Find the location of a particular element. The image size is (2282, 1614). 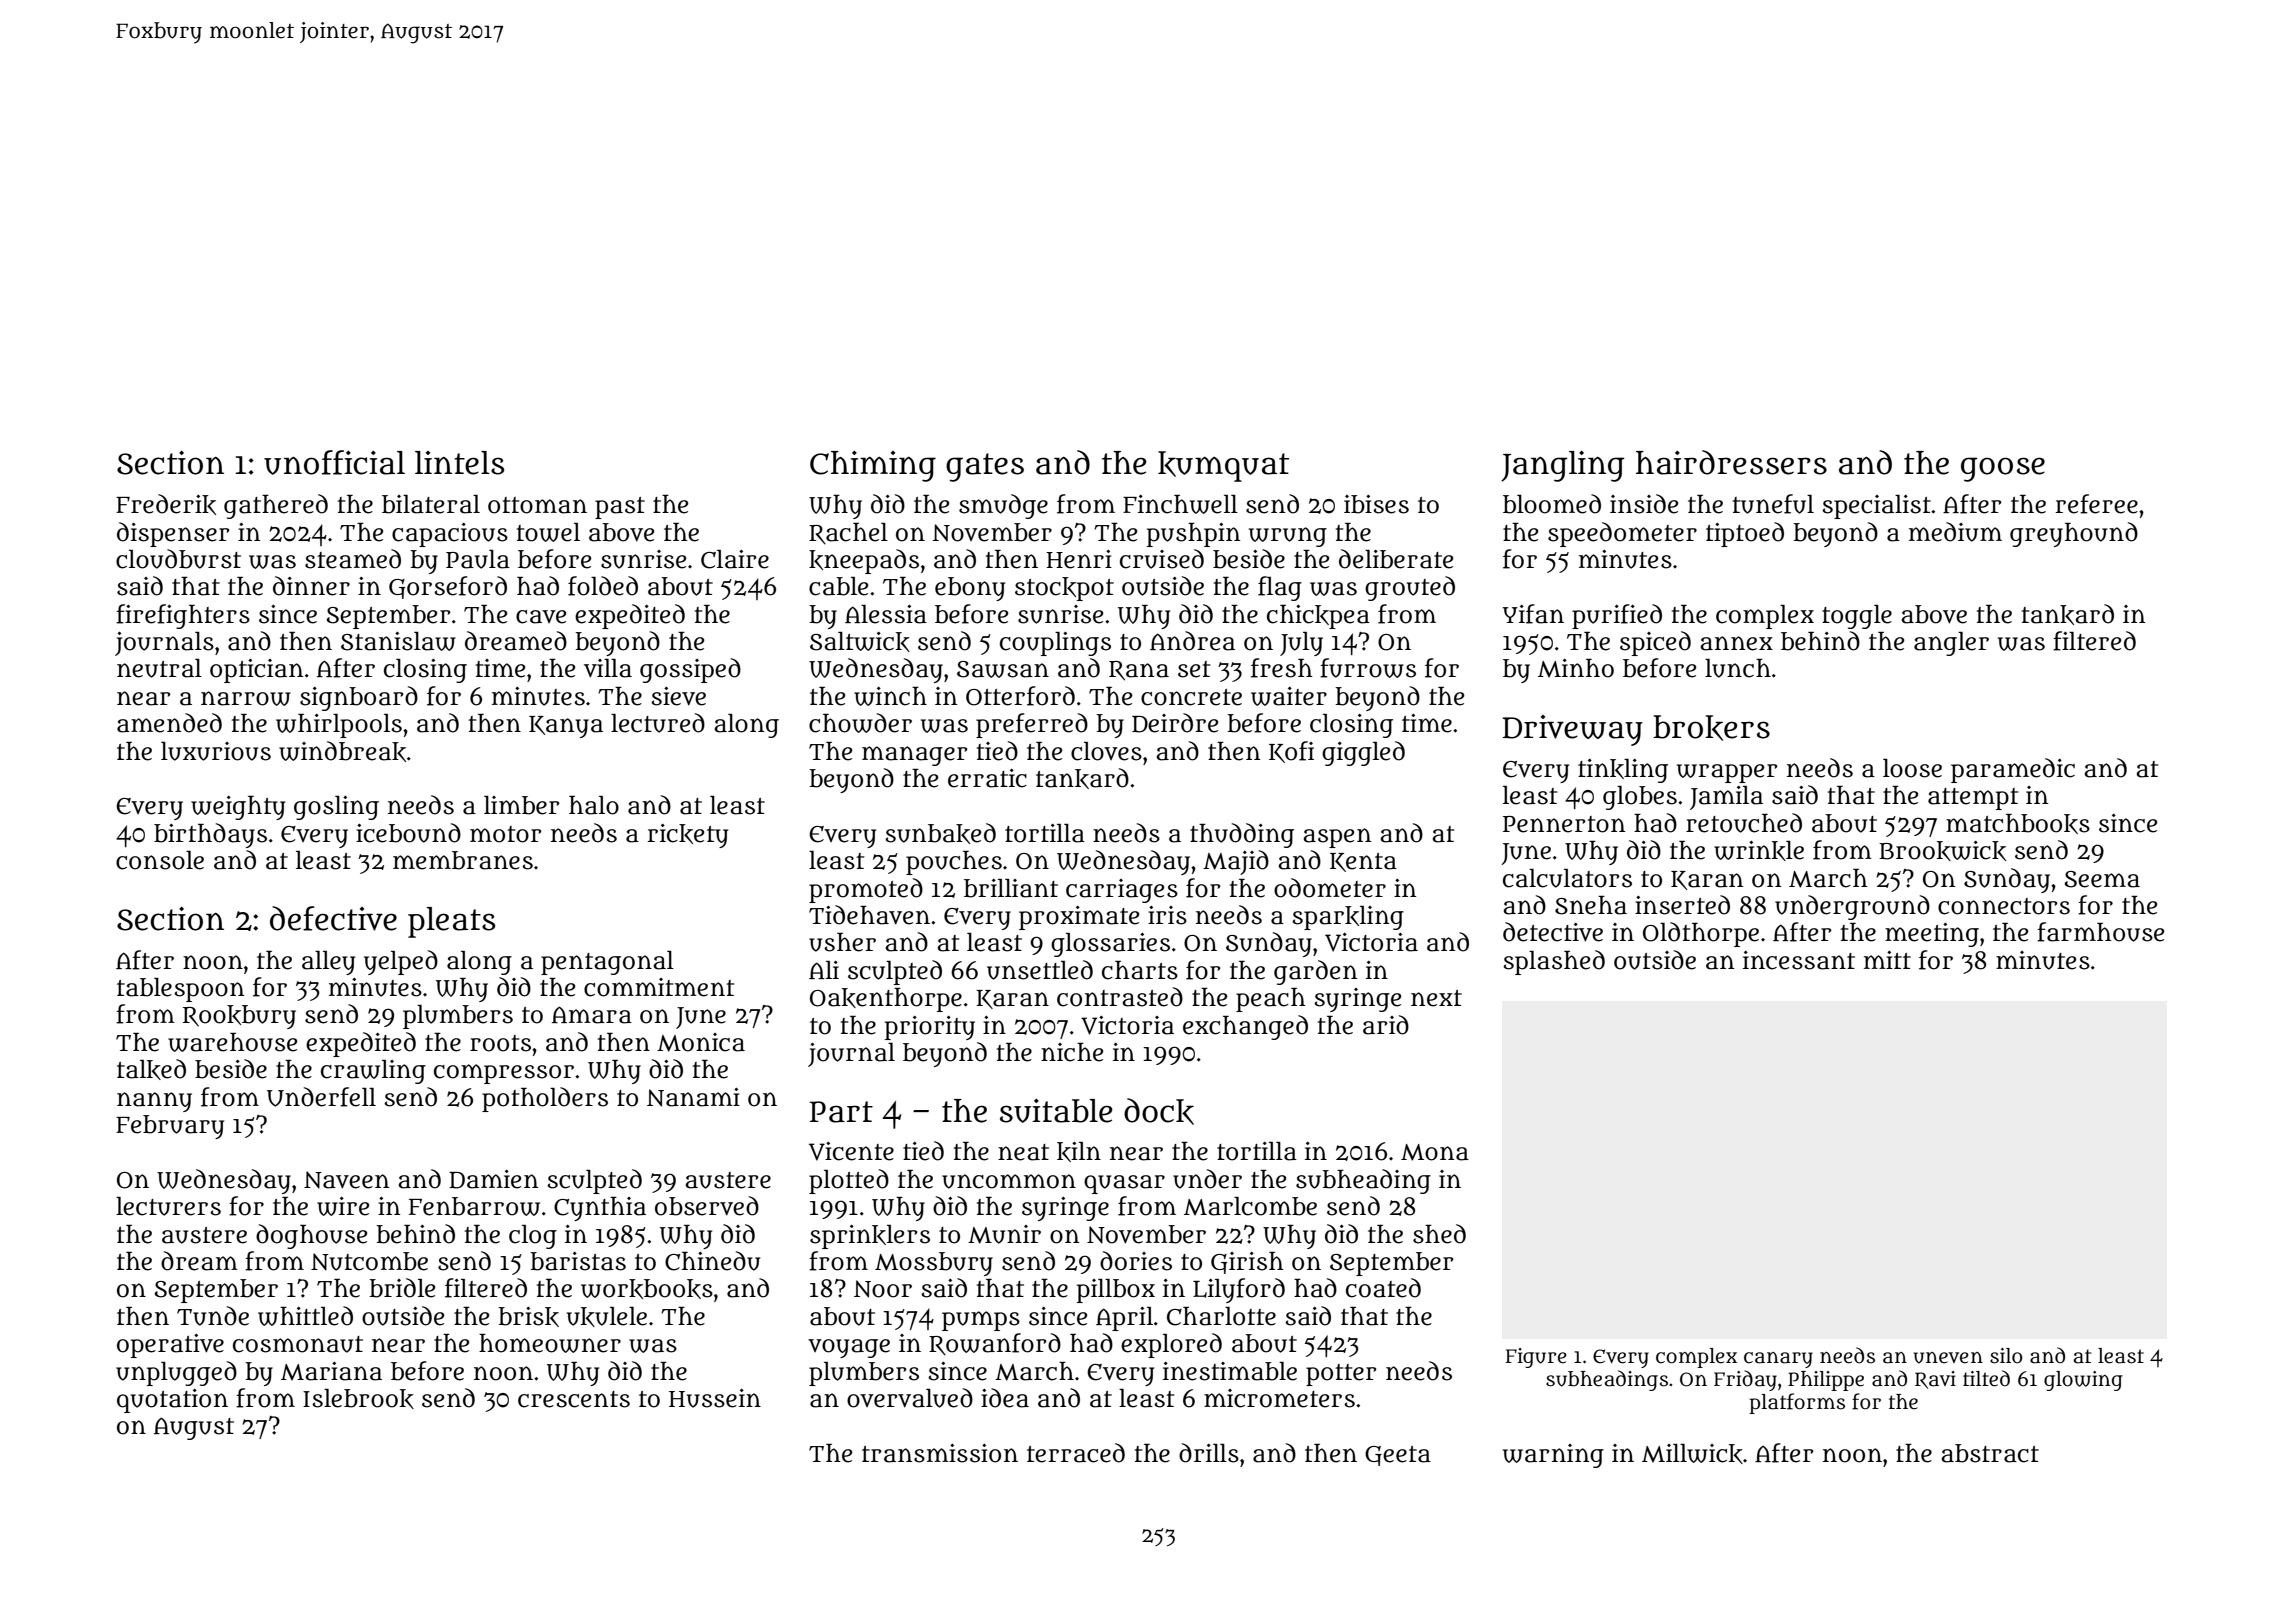

Jangling is located at coordinates (1562, 466).
